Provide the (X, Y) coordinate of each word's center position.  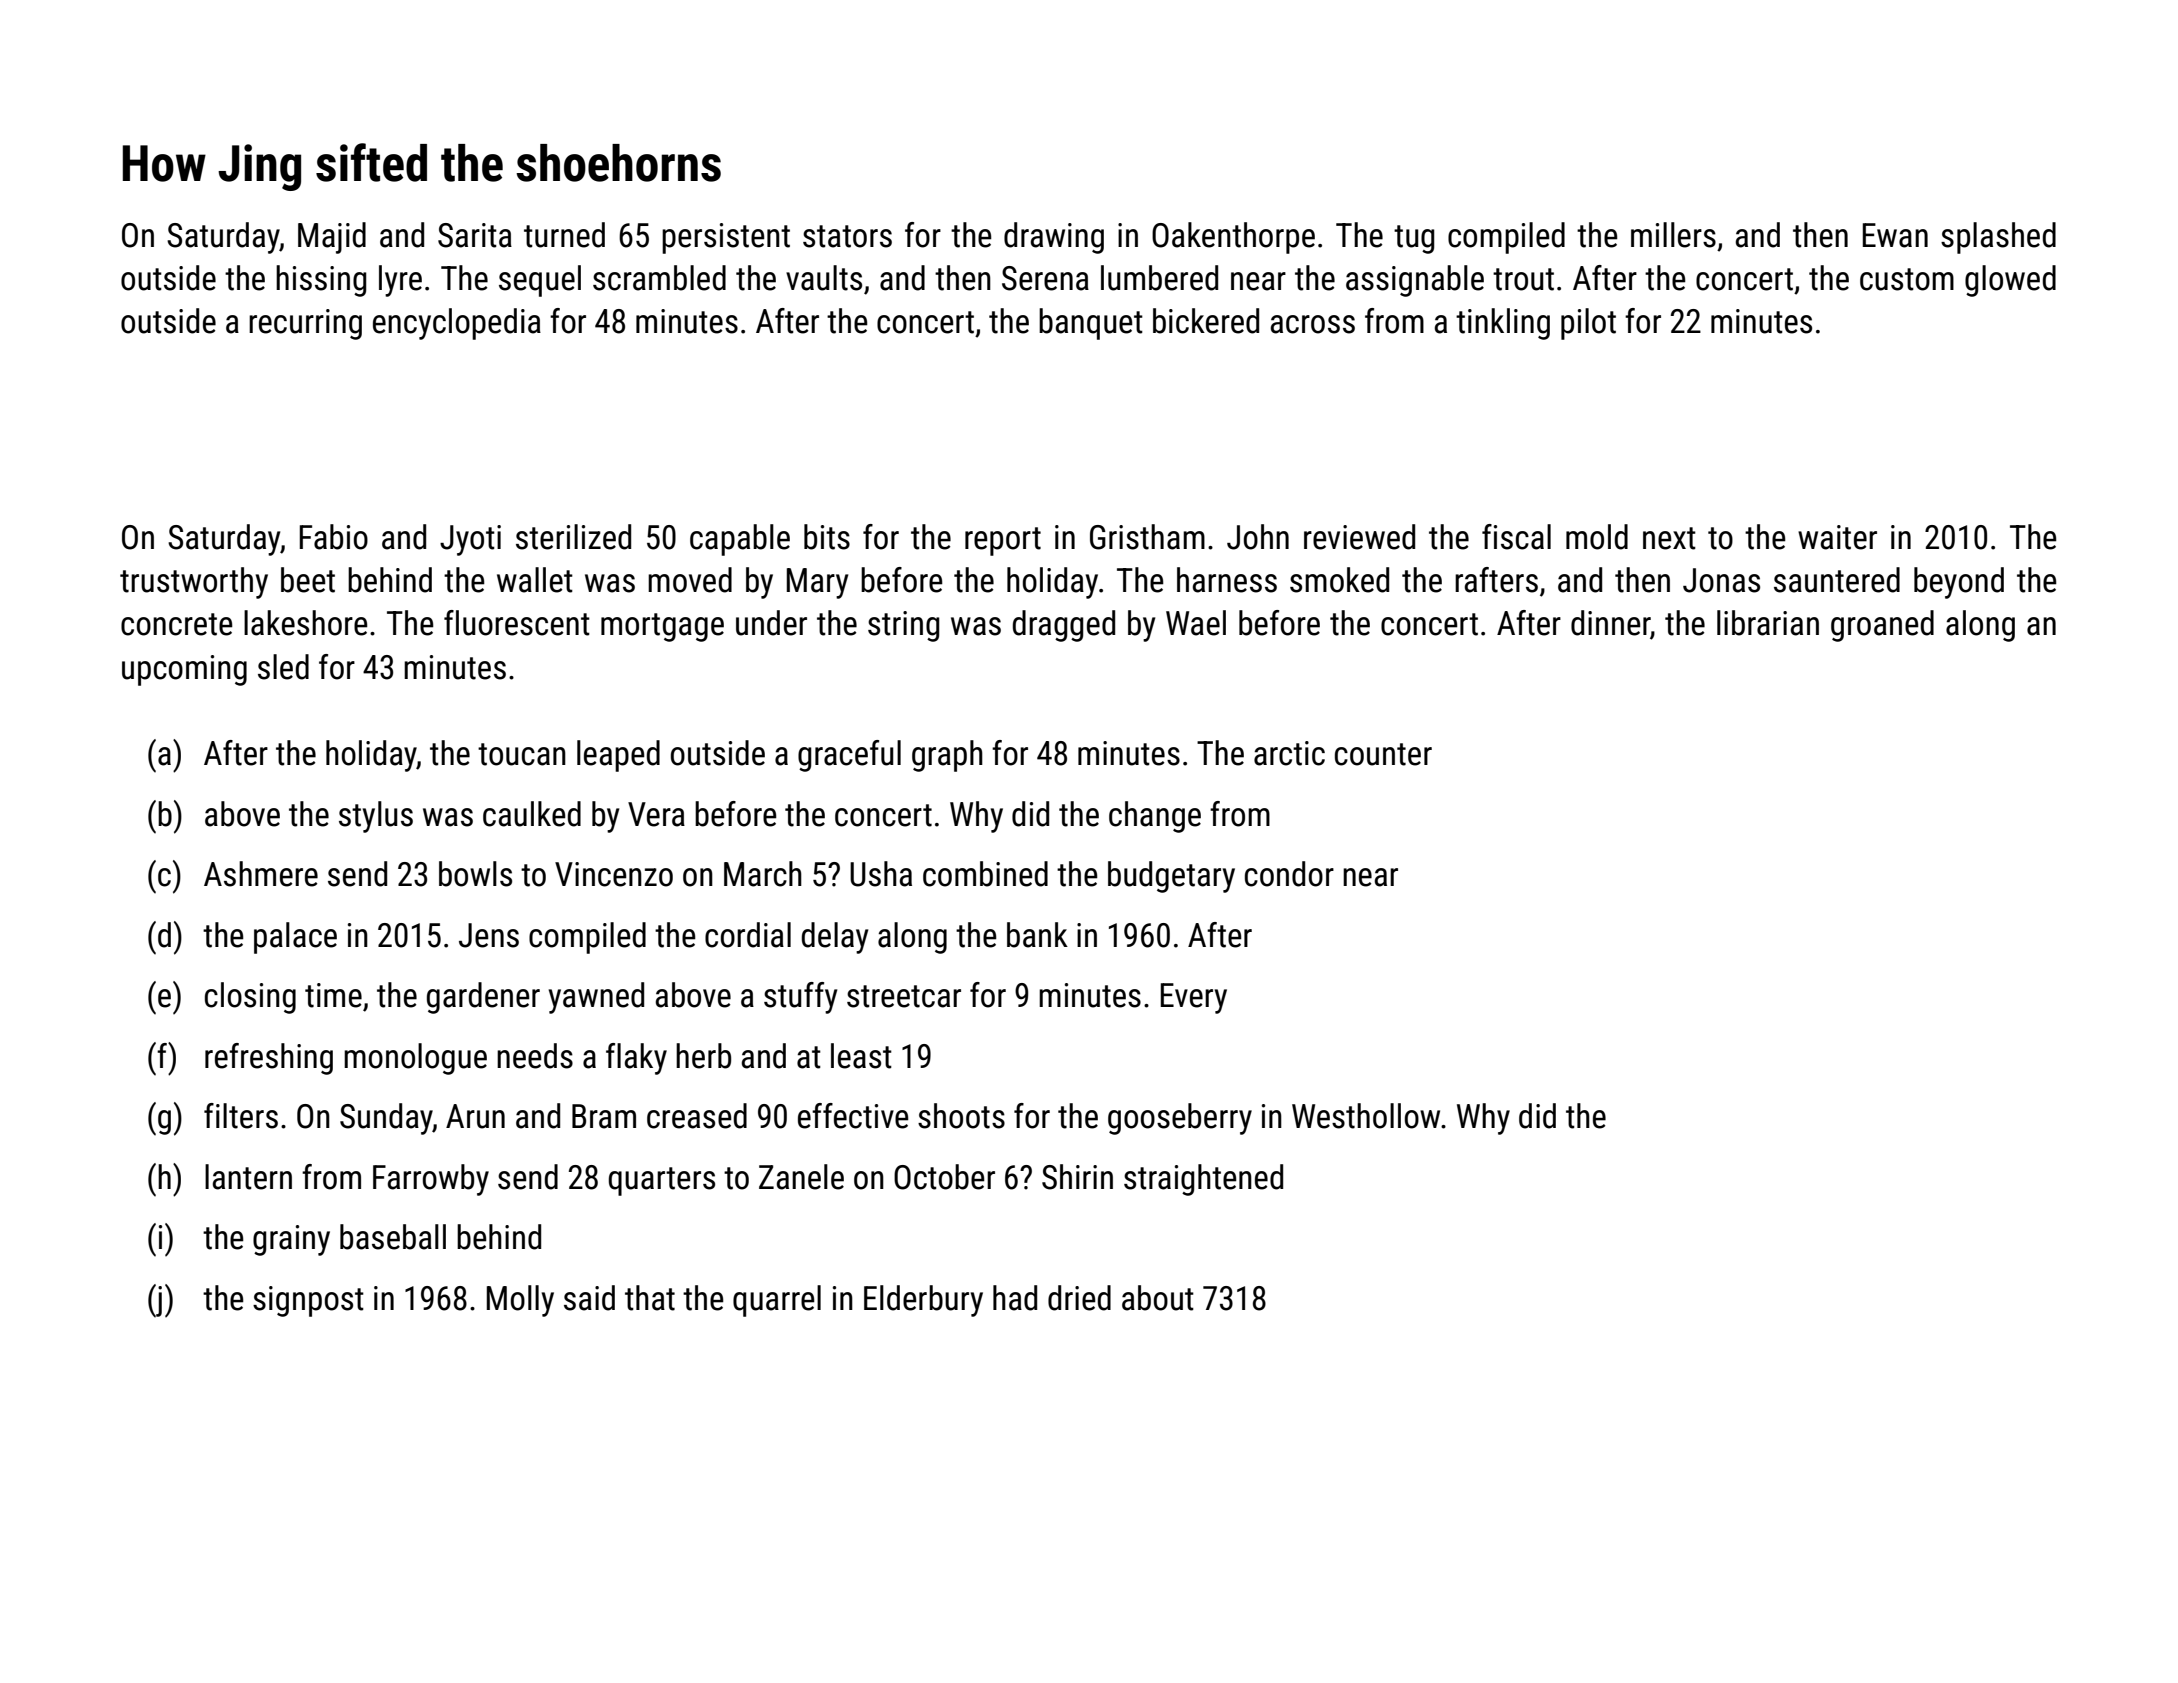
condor (1289, 874)
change (1155, 817)
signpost (308, 1301)
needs (535, 1056)
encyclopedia (457, 324)
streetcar (904, 996)
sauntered (1837, 580)
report (1003, 541)
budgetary (1171, 877)
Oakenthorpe (1233, 238)
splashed (1998, 238)
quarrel (777, 1301)
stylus (376, 817)
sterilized (573, 537)
